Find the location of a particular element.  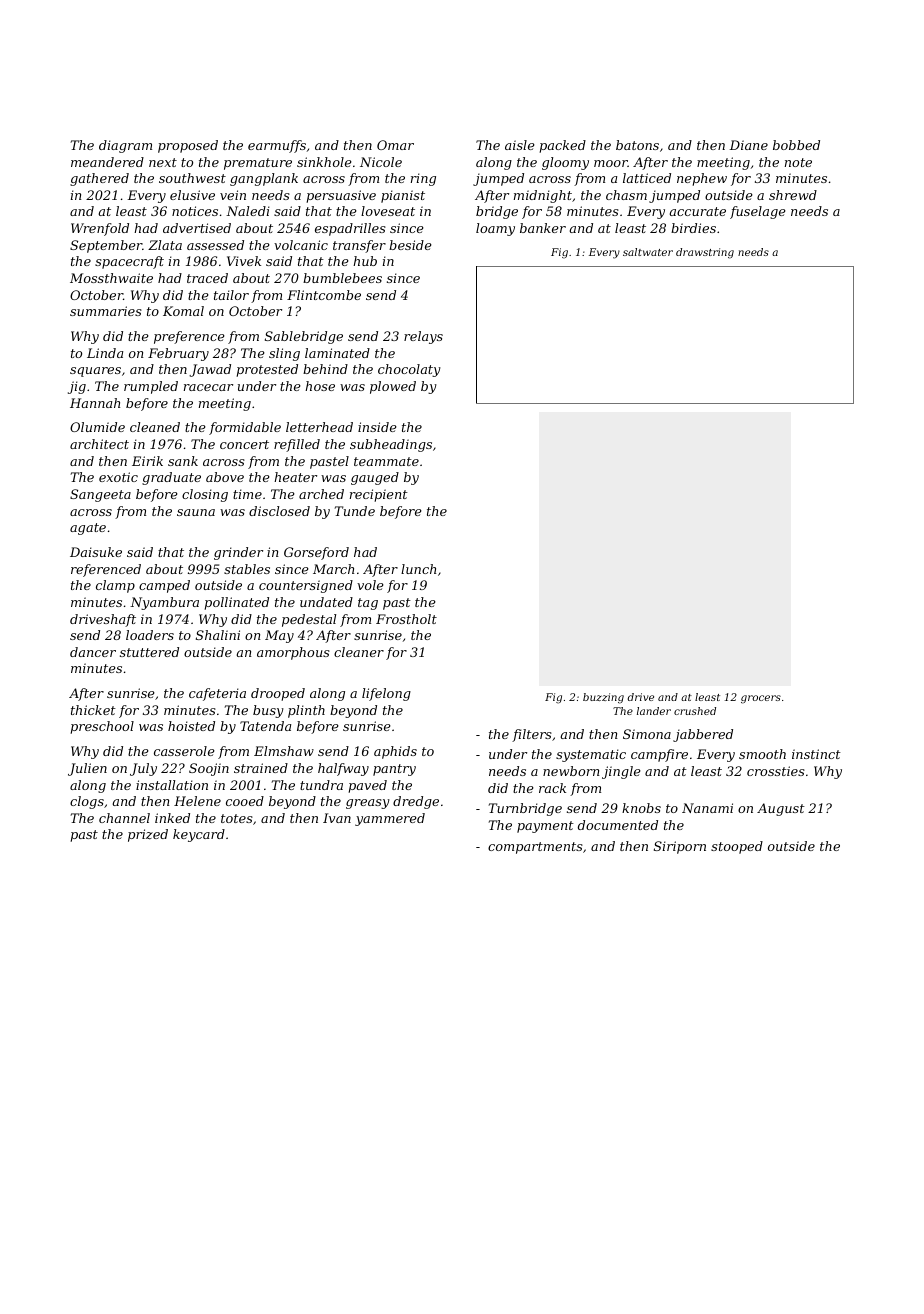

proposed is located at coordinates (188, 146).
